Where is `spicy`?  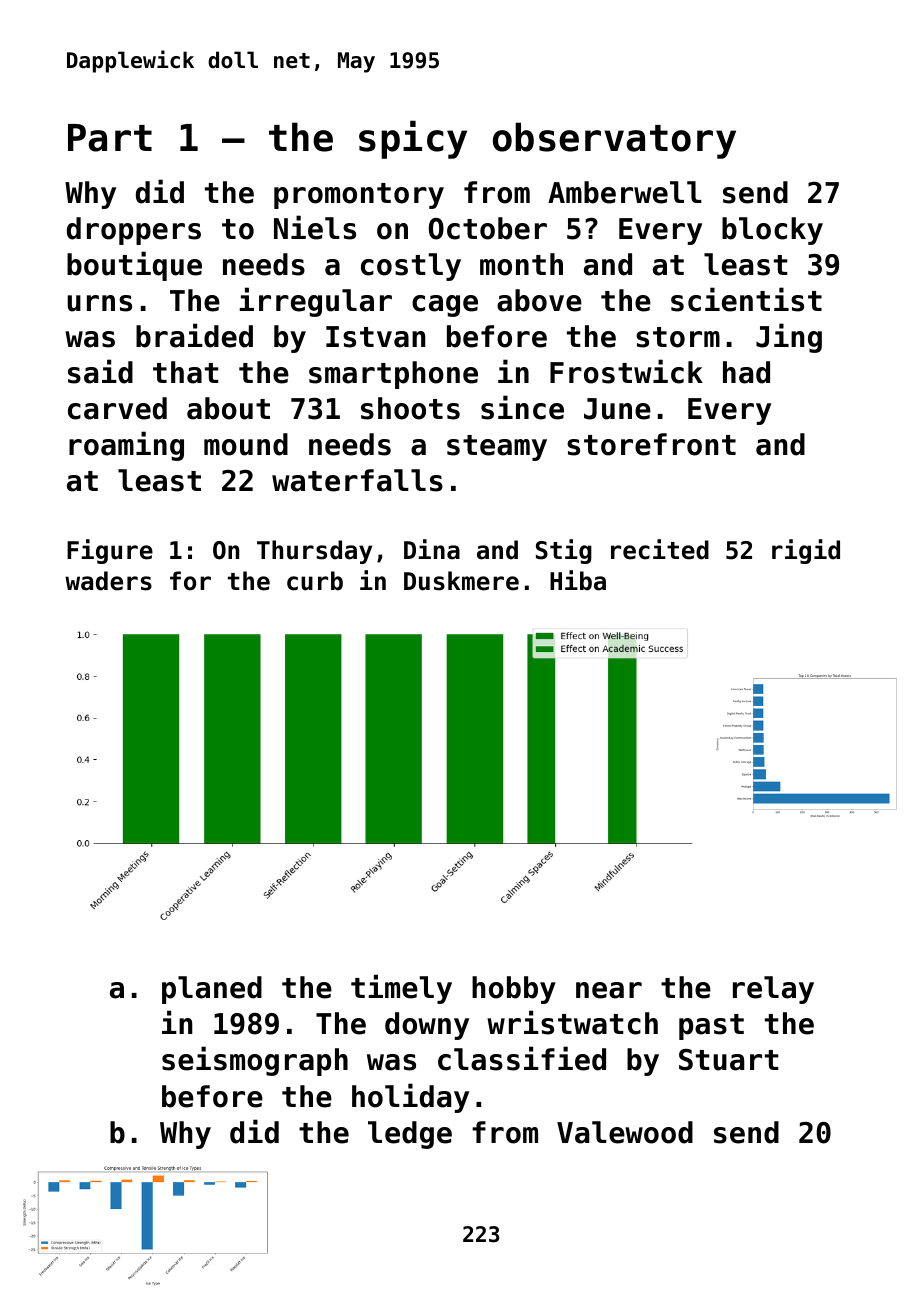 spicy is located at coordinates (413, 139).
